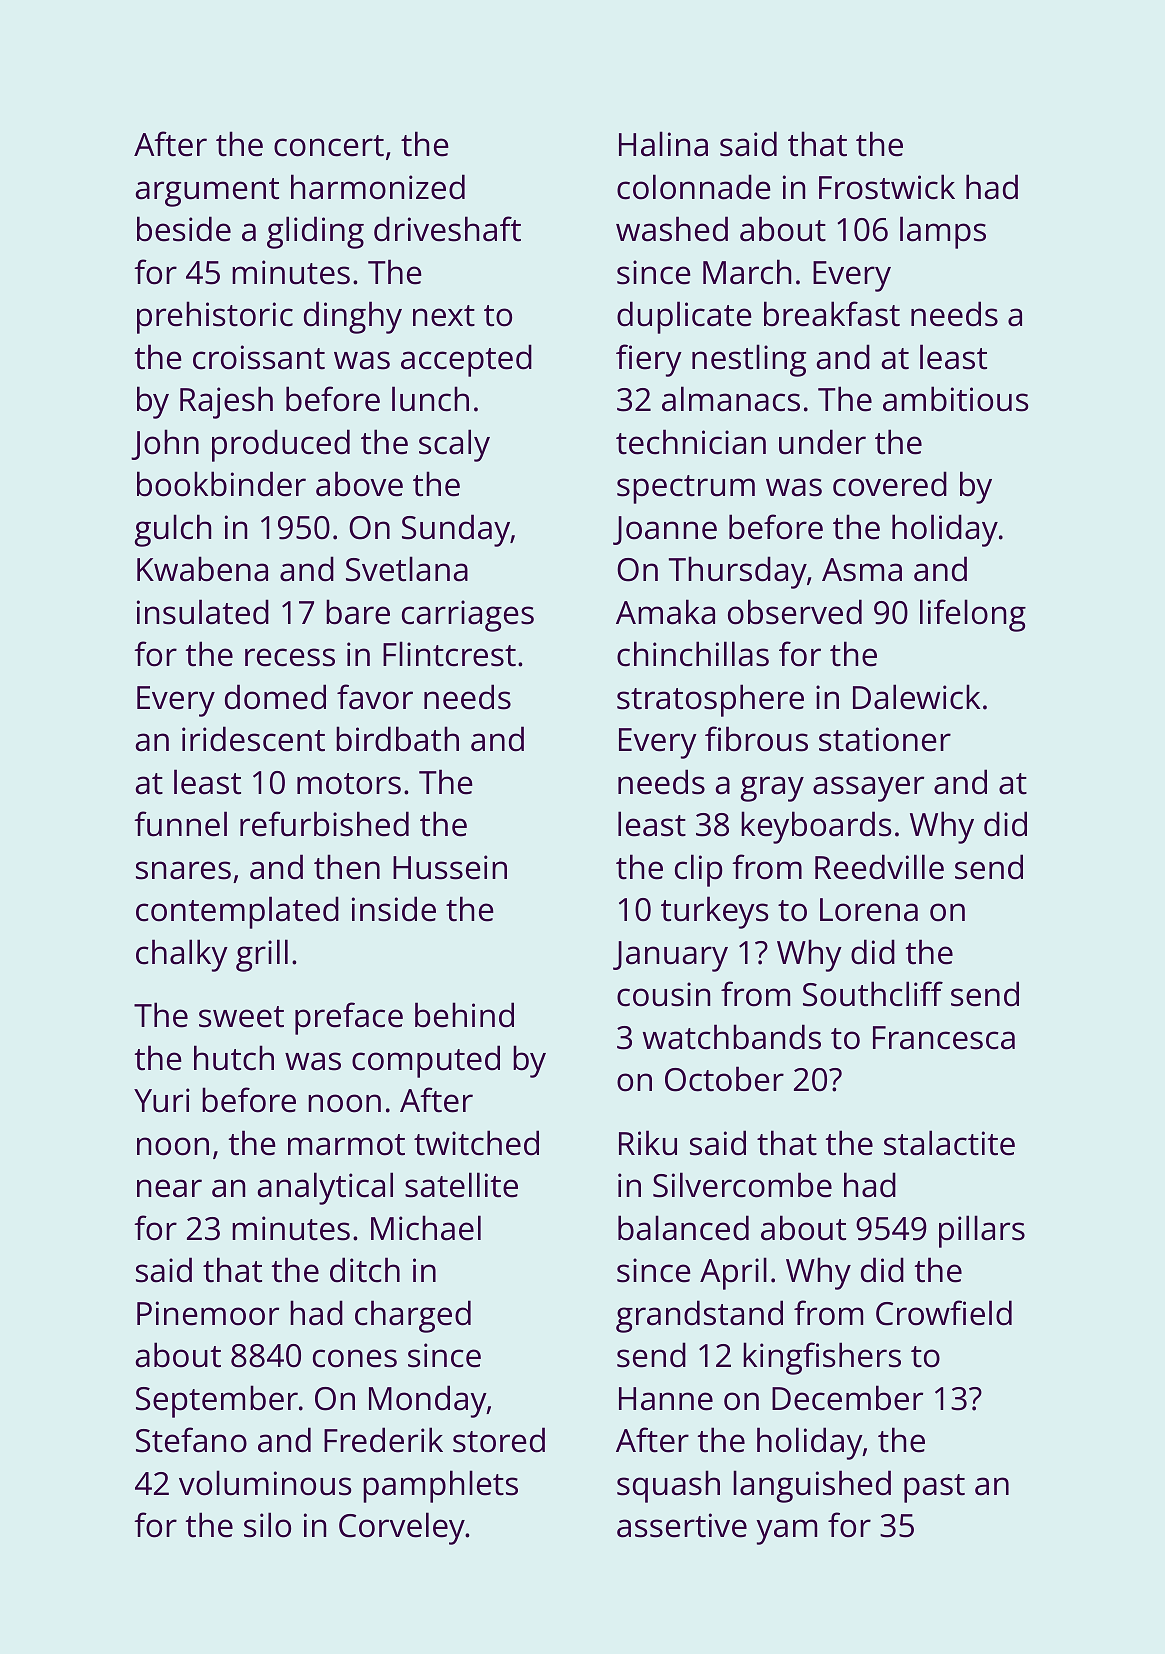 This document has height=1654, width=1165. I want to click on Silvercombe, so click(742, 1185).
